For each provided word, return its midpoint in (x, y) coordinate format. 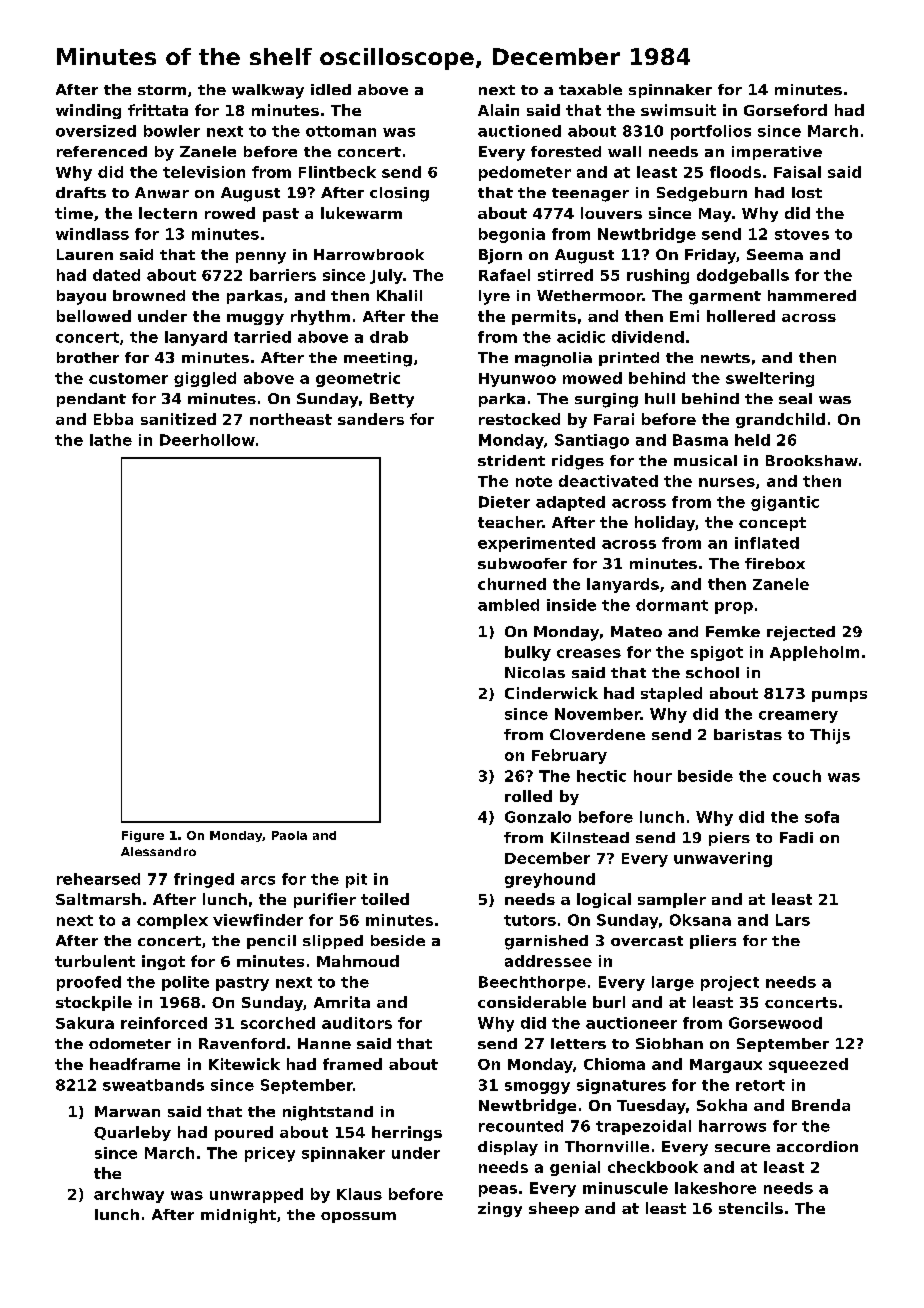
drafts (81, 192)
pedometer (525, 173)
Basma (700, 440)
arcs (258, 880)
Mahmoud (358, 961)
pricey (270, 1154)
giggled (205, 379)
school (712, 672)
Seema (775, 254)
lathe (111, 440)
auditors (357, 1023)
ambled (508, 605)
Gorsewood (775, 1023)
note (534, 481)
